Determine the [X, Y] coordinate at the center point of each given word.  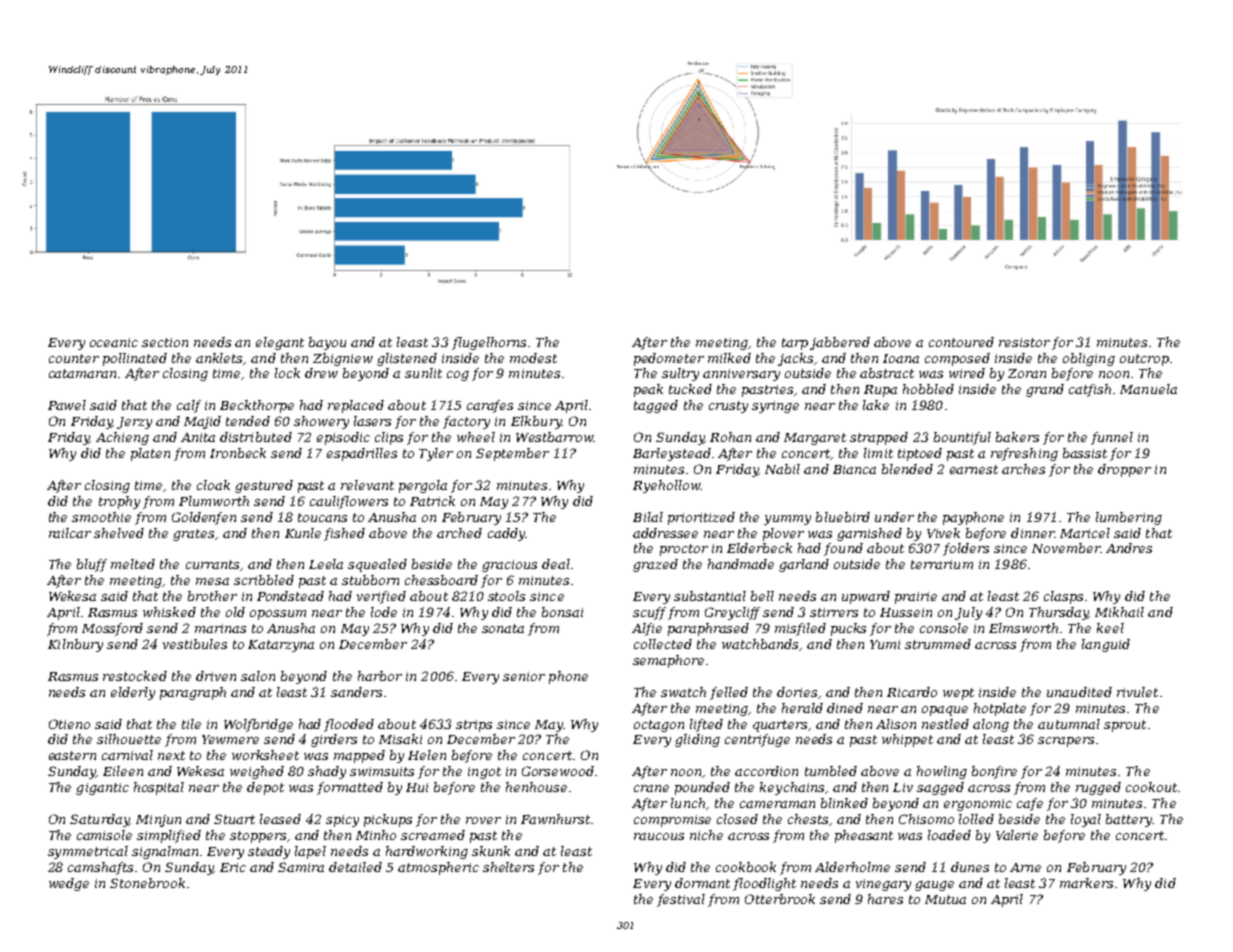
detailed [355, 867]
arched [459, 533]
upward [866, 597]
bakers [1017, 437]
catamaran [82, 373]
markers [1086, 883]
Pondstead [290, 596]
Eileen [123, 771]
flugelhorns [489, 343]
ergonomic [978, 805]
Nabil [782, 469]
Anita [198, 437]
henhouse [536, 787]
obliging [1089, 359]
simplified [169, 836]
